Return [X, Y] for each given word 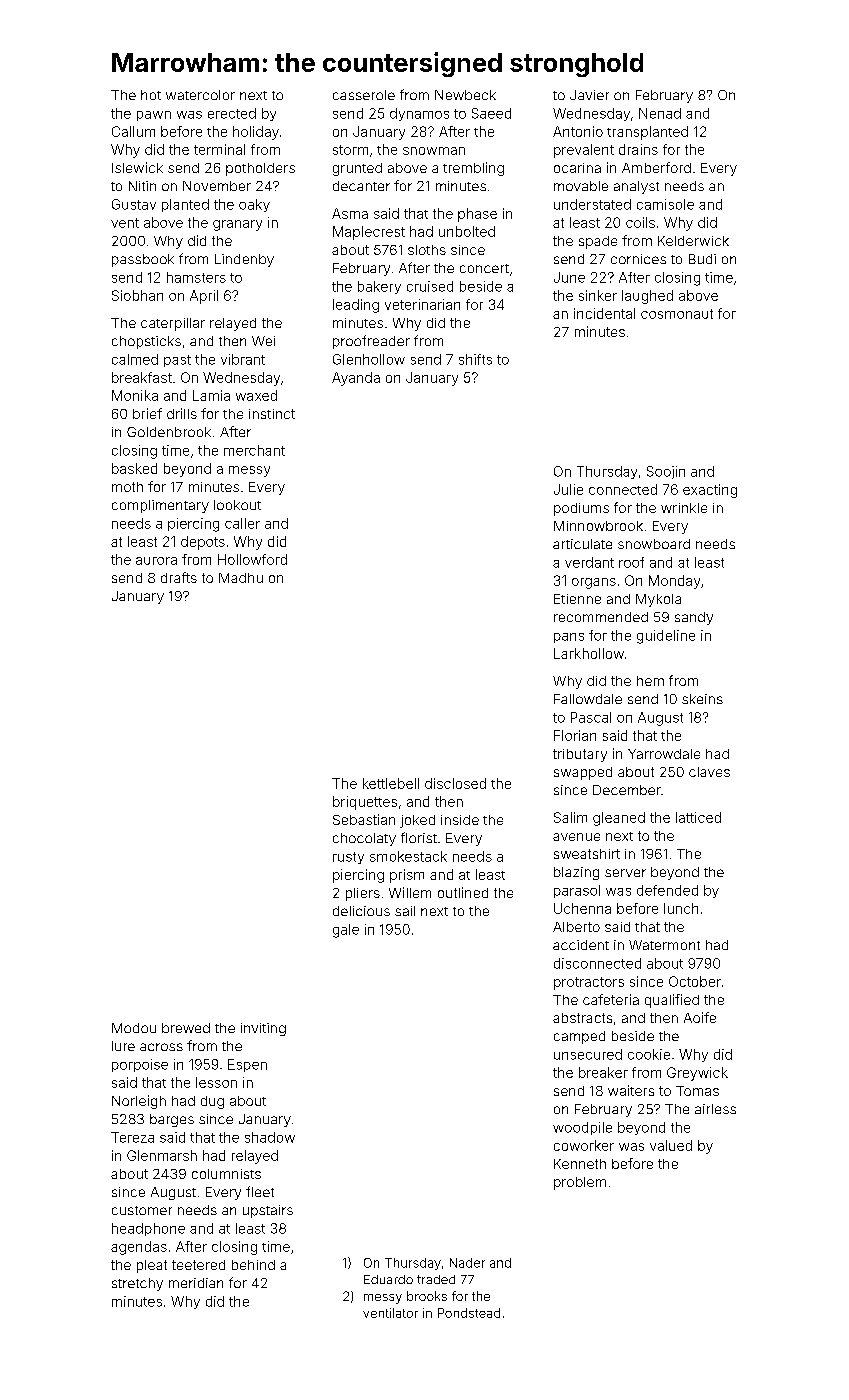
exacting [710, 491]
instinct [272, 414]
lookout [237, 505]
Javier [589, 95]
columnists [226, 1174]
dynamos [419, 114]
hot [151, 95]
